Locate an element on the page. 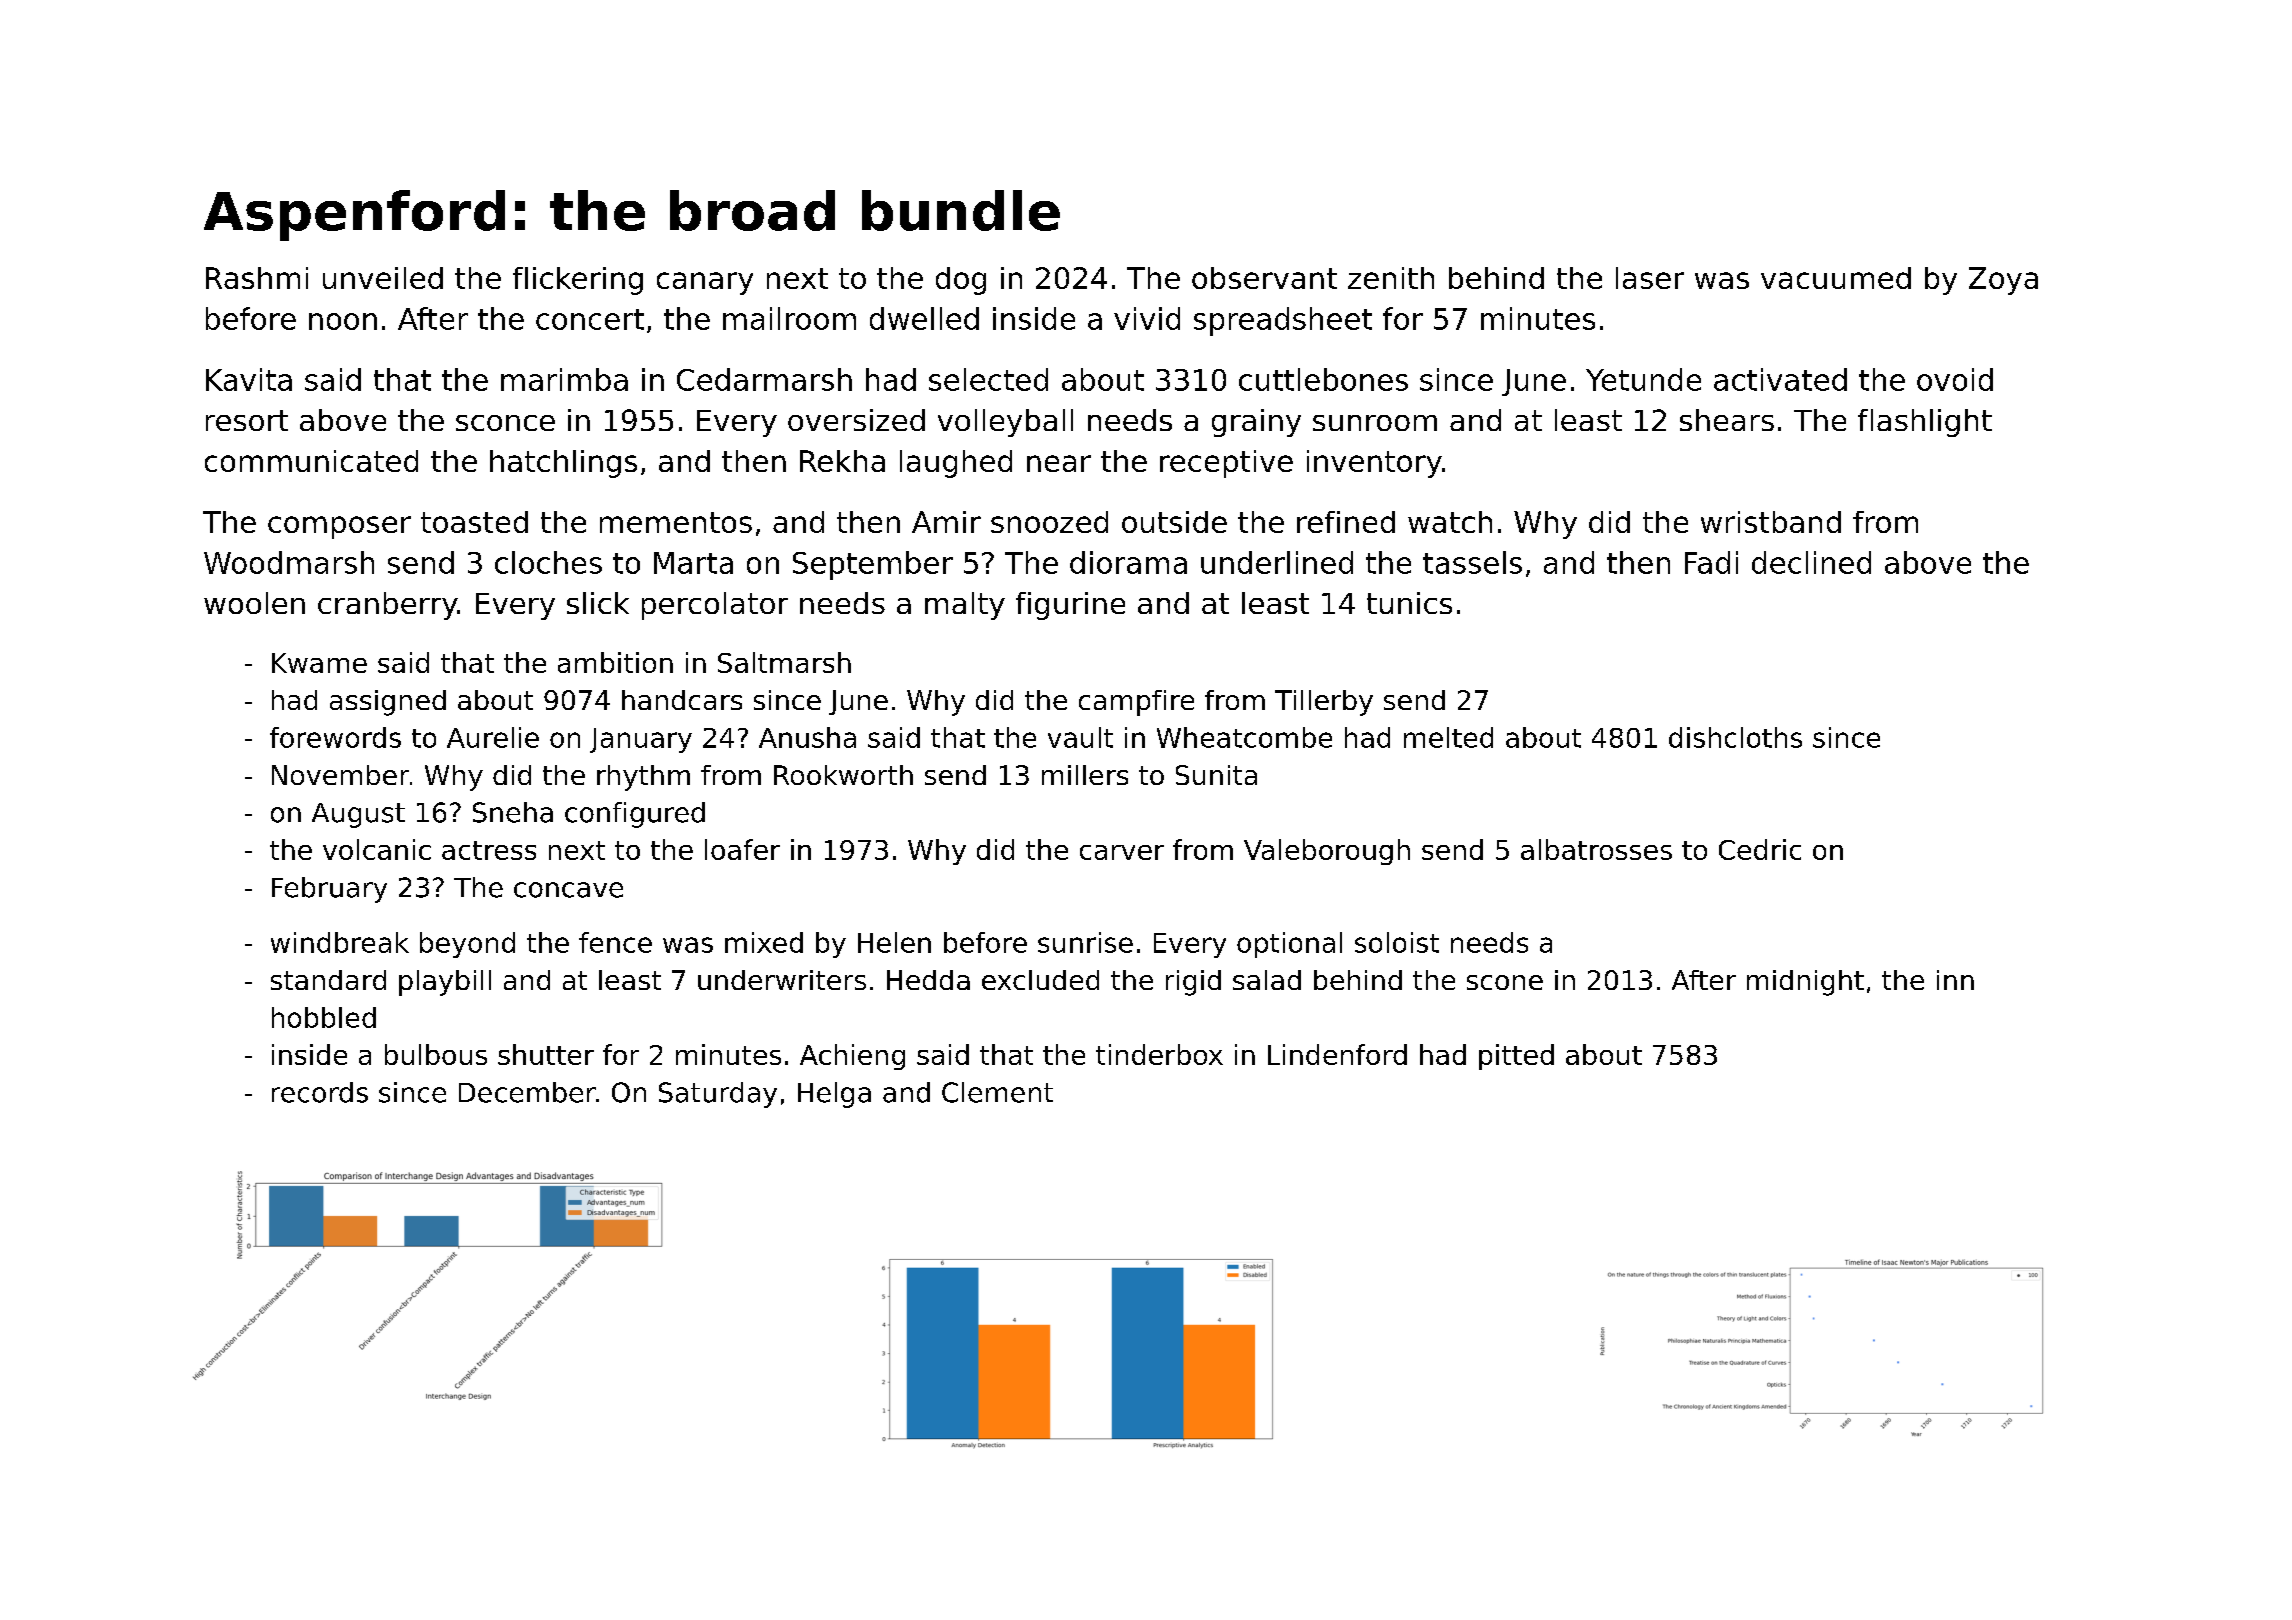  Rashmi is located at coordinates (257, 278).
